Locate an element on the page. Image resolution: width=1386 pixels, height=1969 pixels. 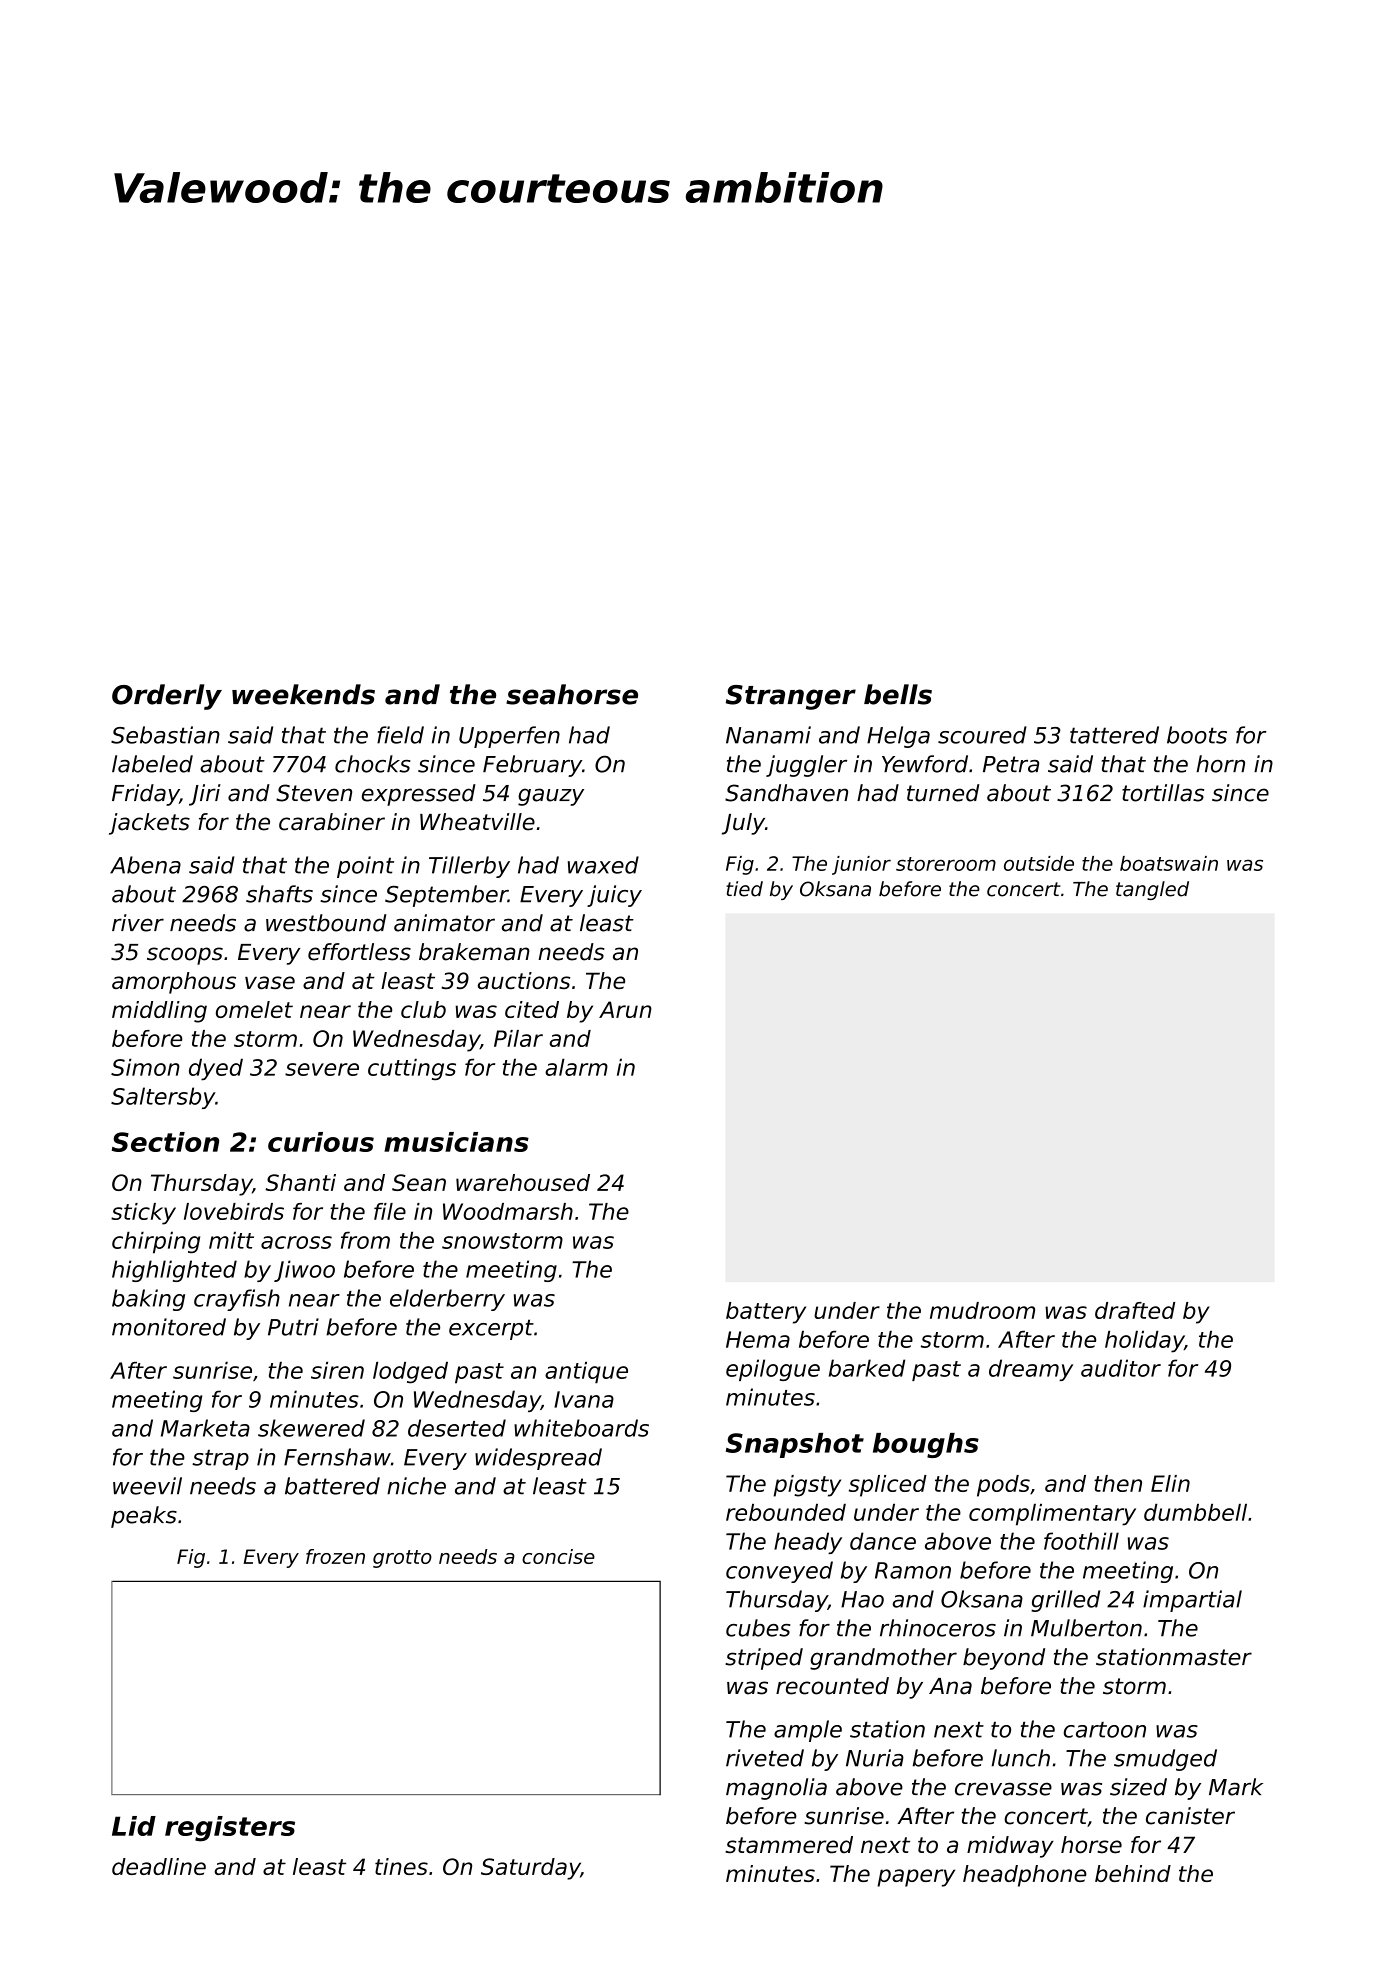
Stranger is located at coordinates (791, 697).
